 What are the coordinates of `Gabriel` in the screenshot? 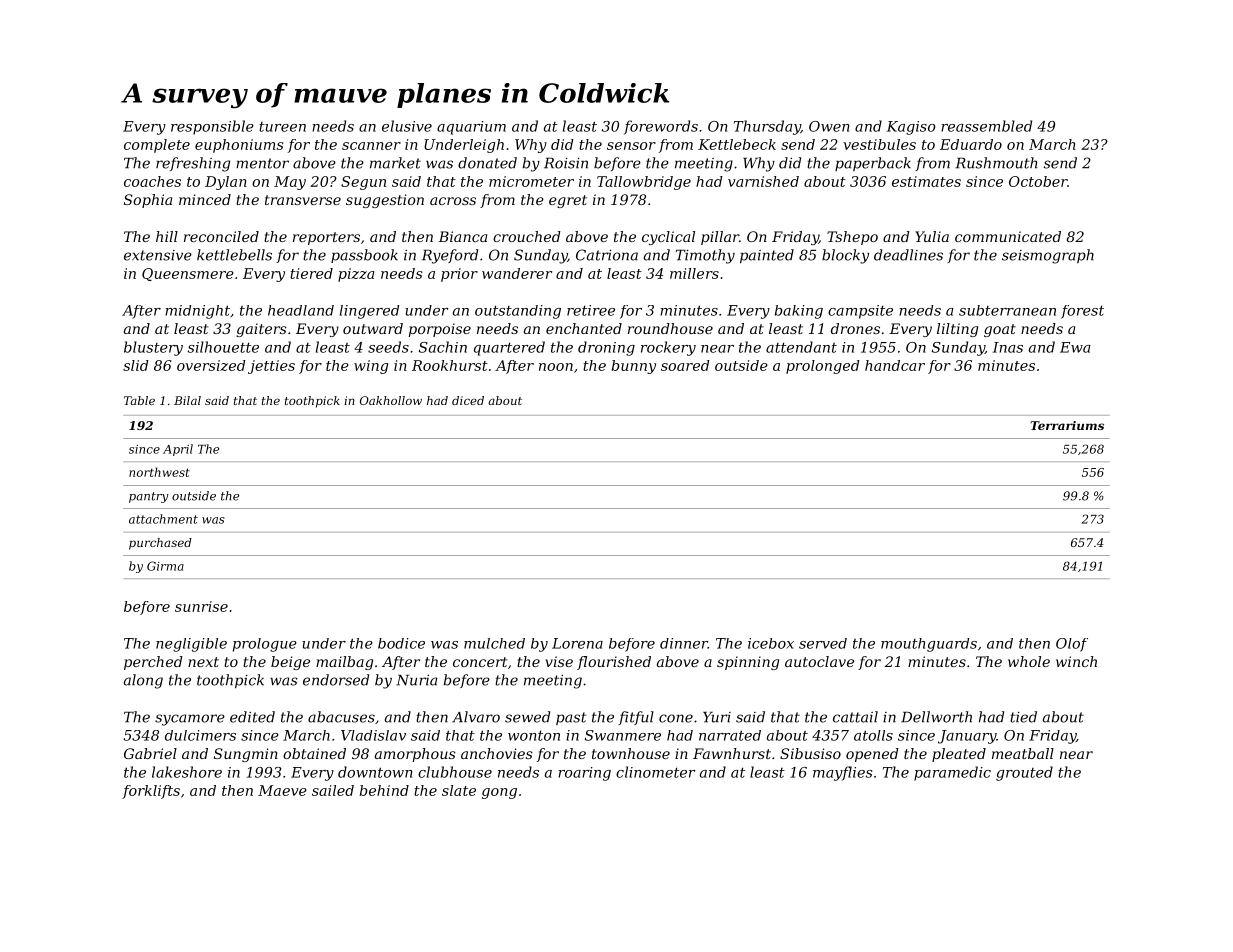 It's located at (150, 753).
